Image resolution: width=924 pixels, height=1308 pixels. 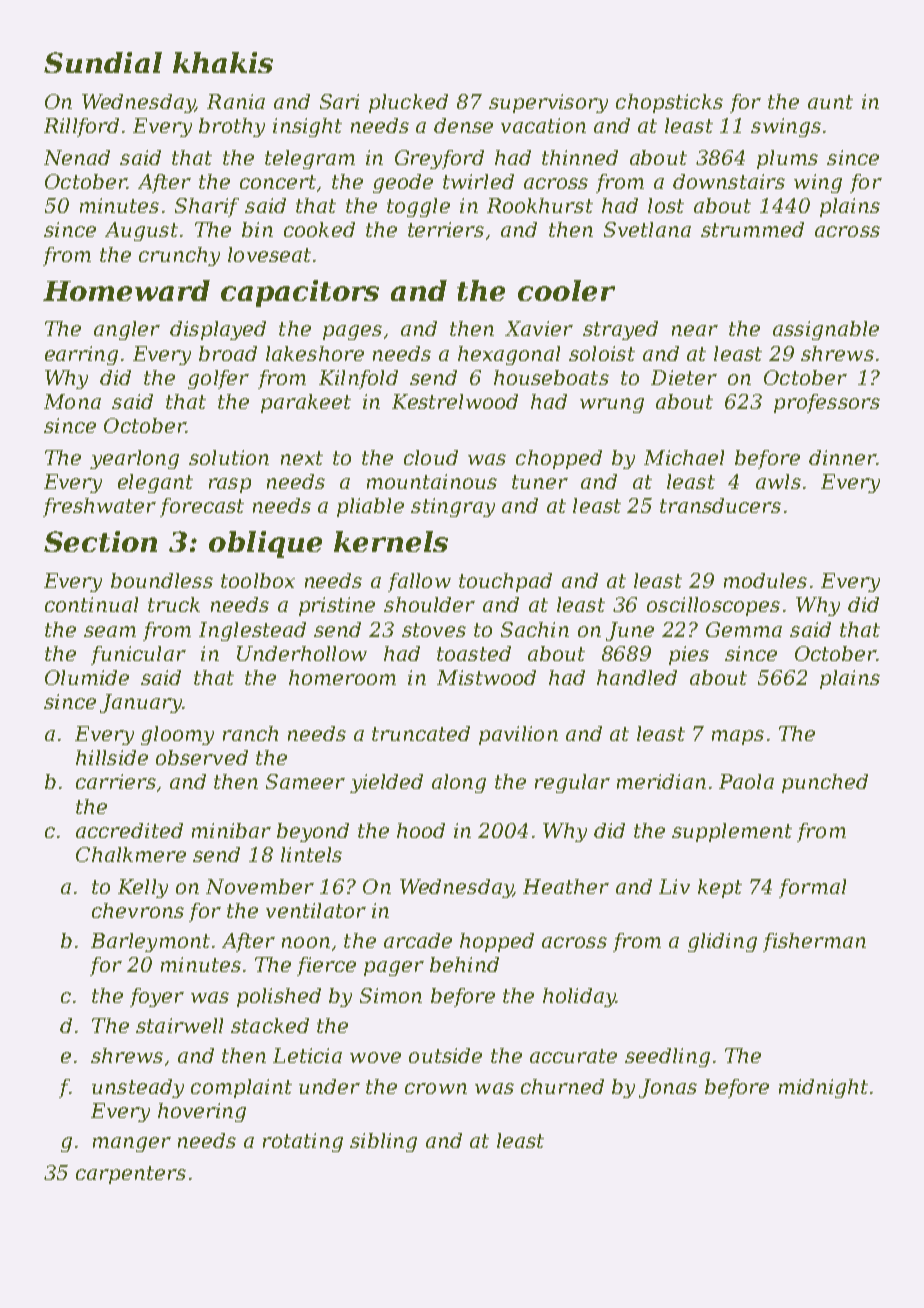 What do you see at coordinates (236, 101) in the image?
I see `Rania` at bounding box center [236, 101].
